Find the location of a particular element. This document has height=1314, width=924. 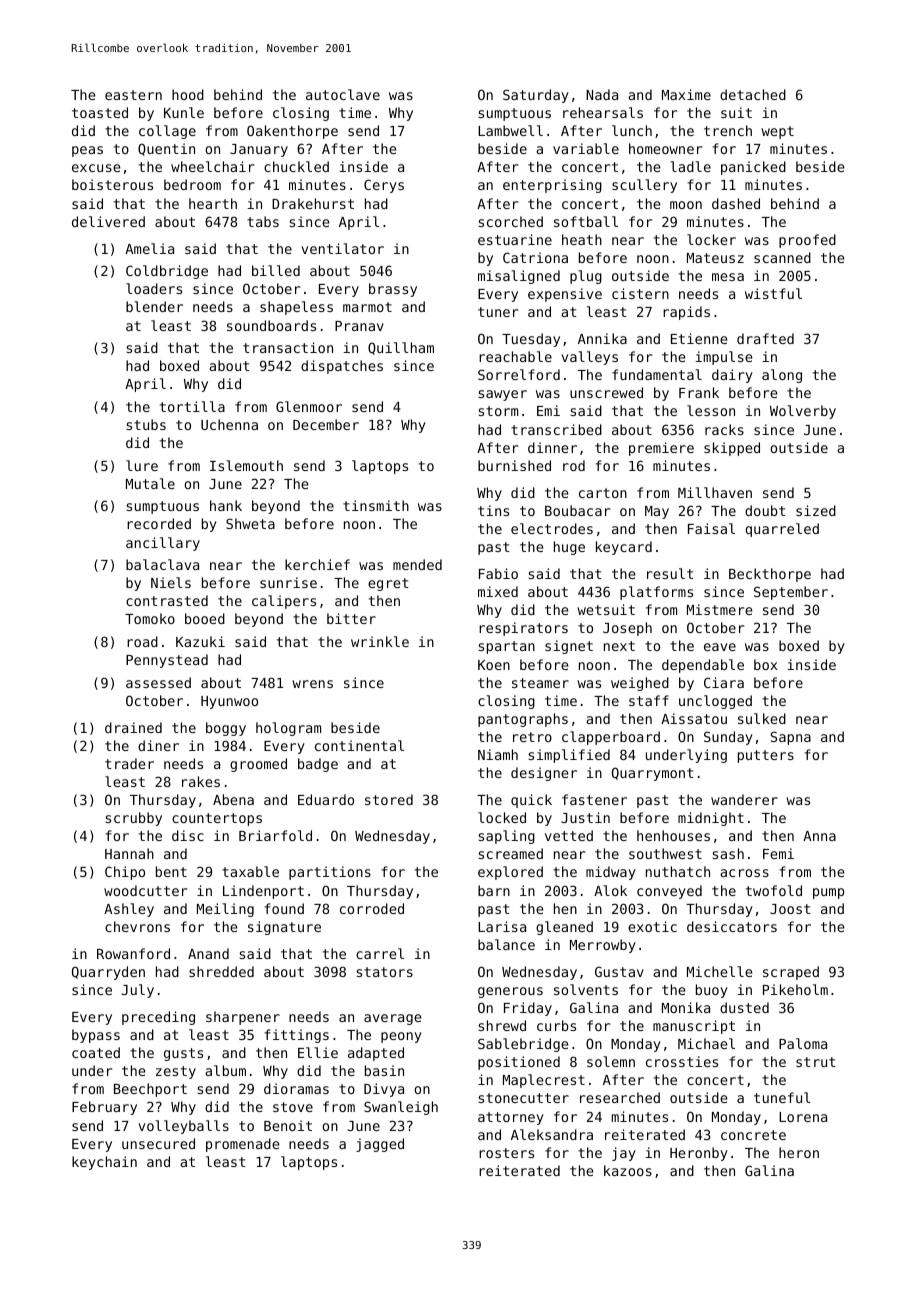

burnished is located at coordinates (514, 465).
